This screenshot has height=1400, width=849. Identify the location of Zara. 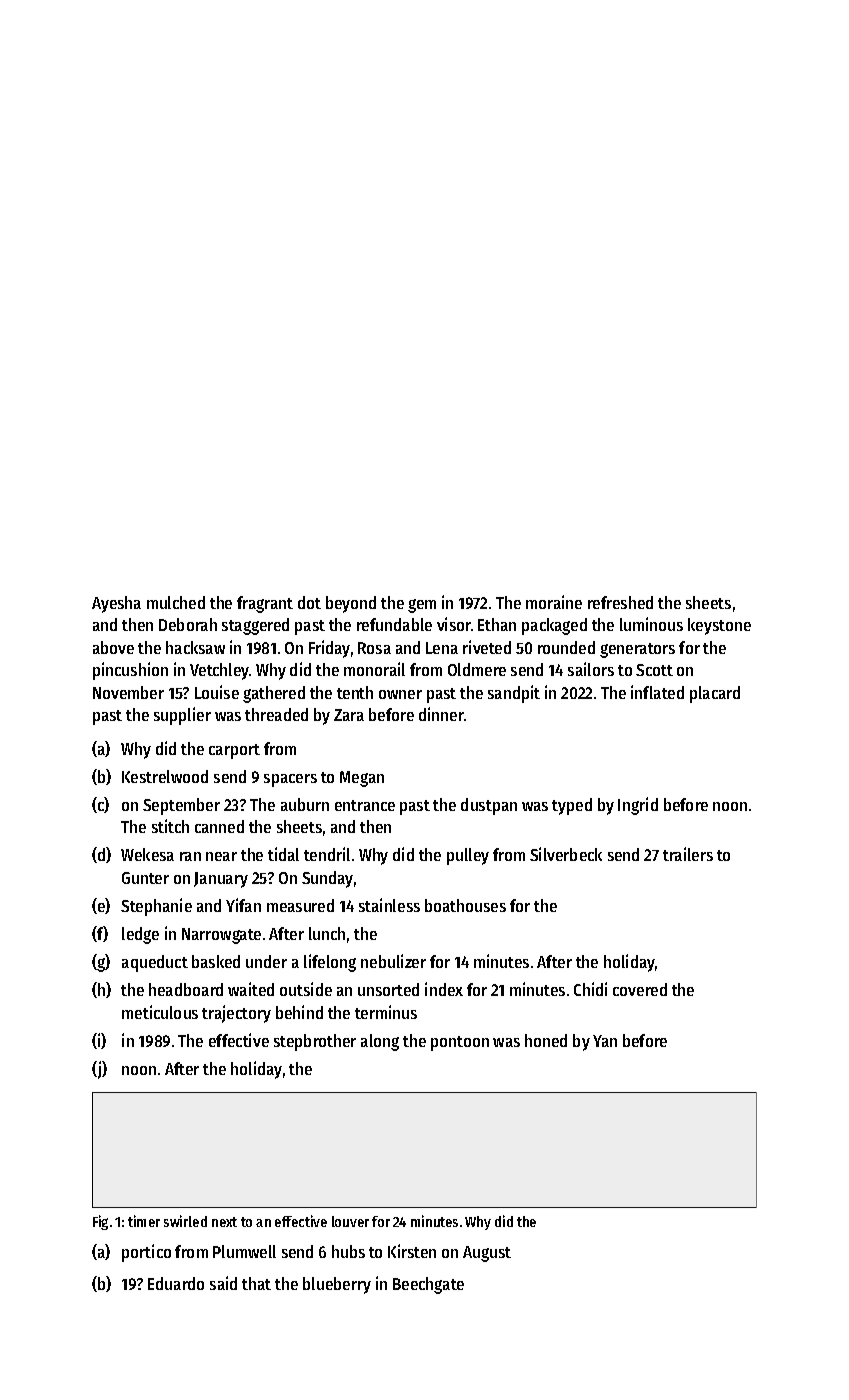
(349, 715).
